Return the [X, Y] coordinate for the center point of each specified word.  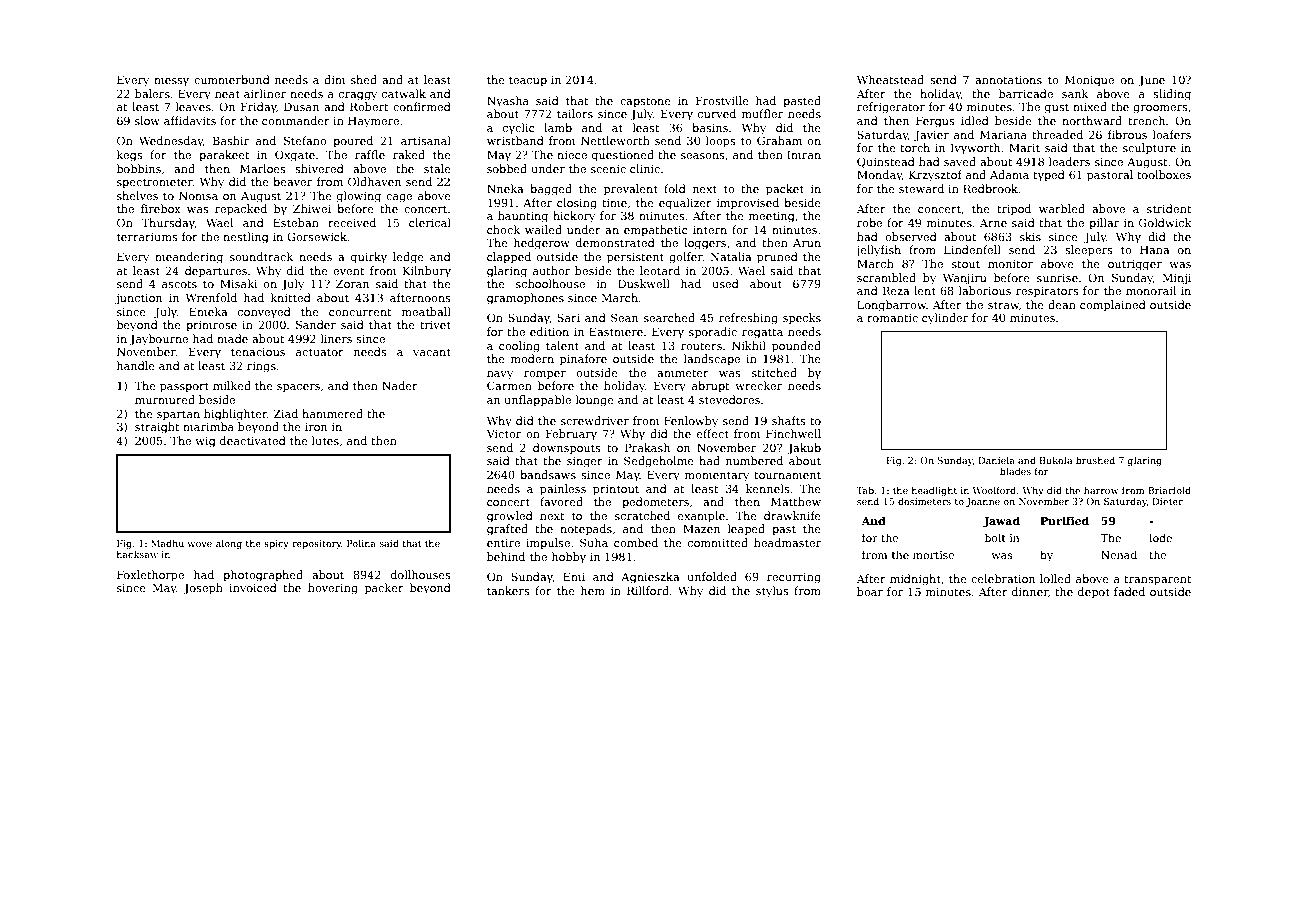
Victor [504, 433]
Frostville [722, 100]
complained [1113, 306]
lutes [325, 440]
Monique [1089, 81]
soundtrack [261, 256]
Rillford [648, 590]
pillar [1104, 224]
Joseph [203, 589]
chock [503, 229]
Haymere [373, 122]
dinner [1030, 591]
